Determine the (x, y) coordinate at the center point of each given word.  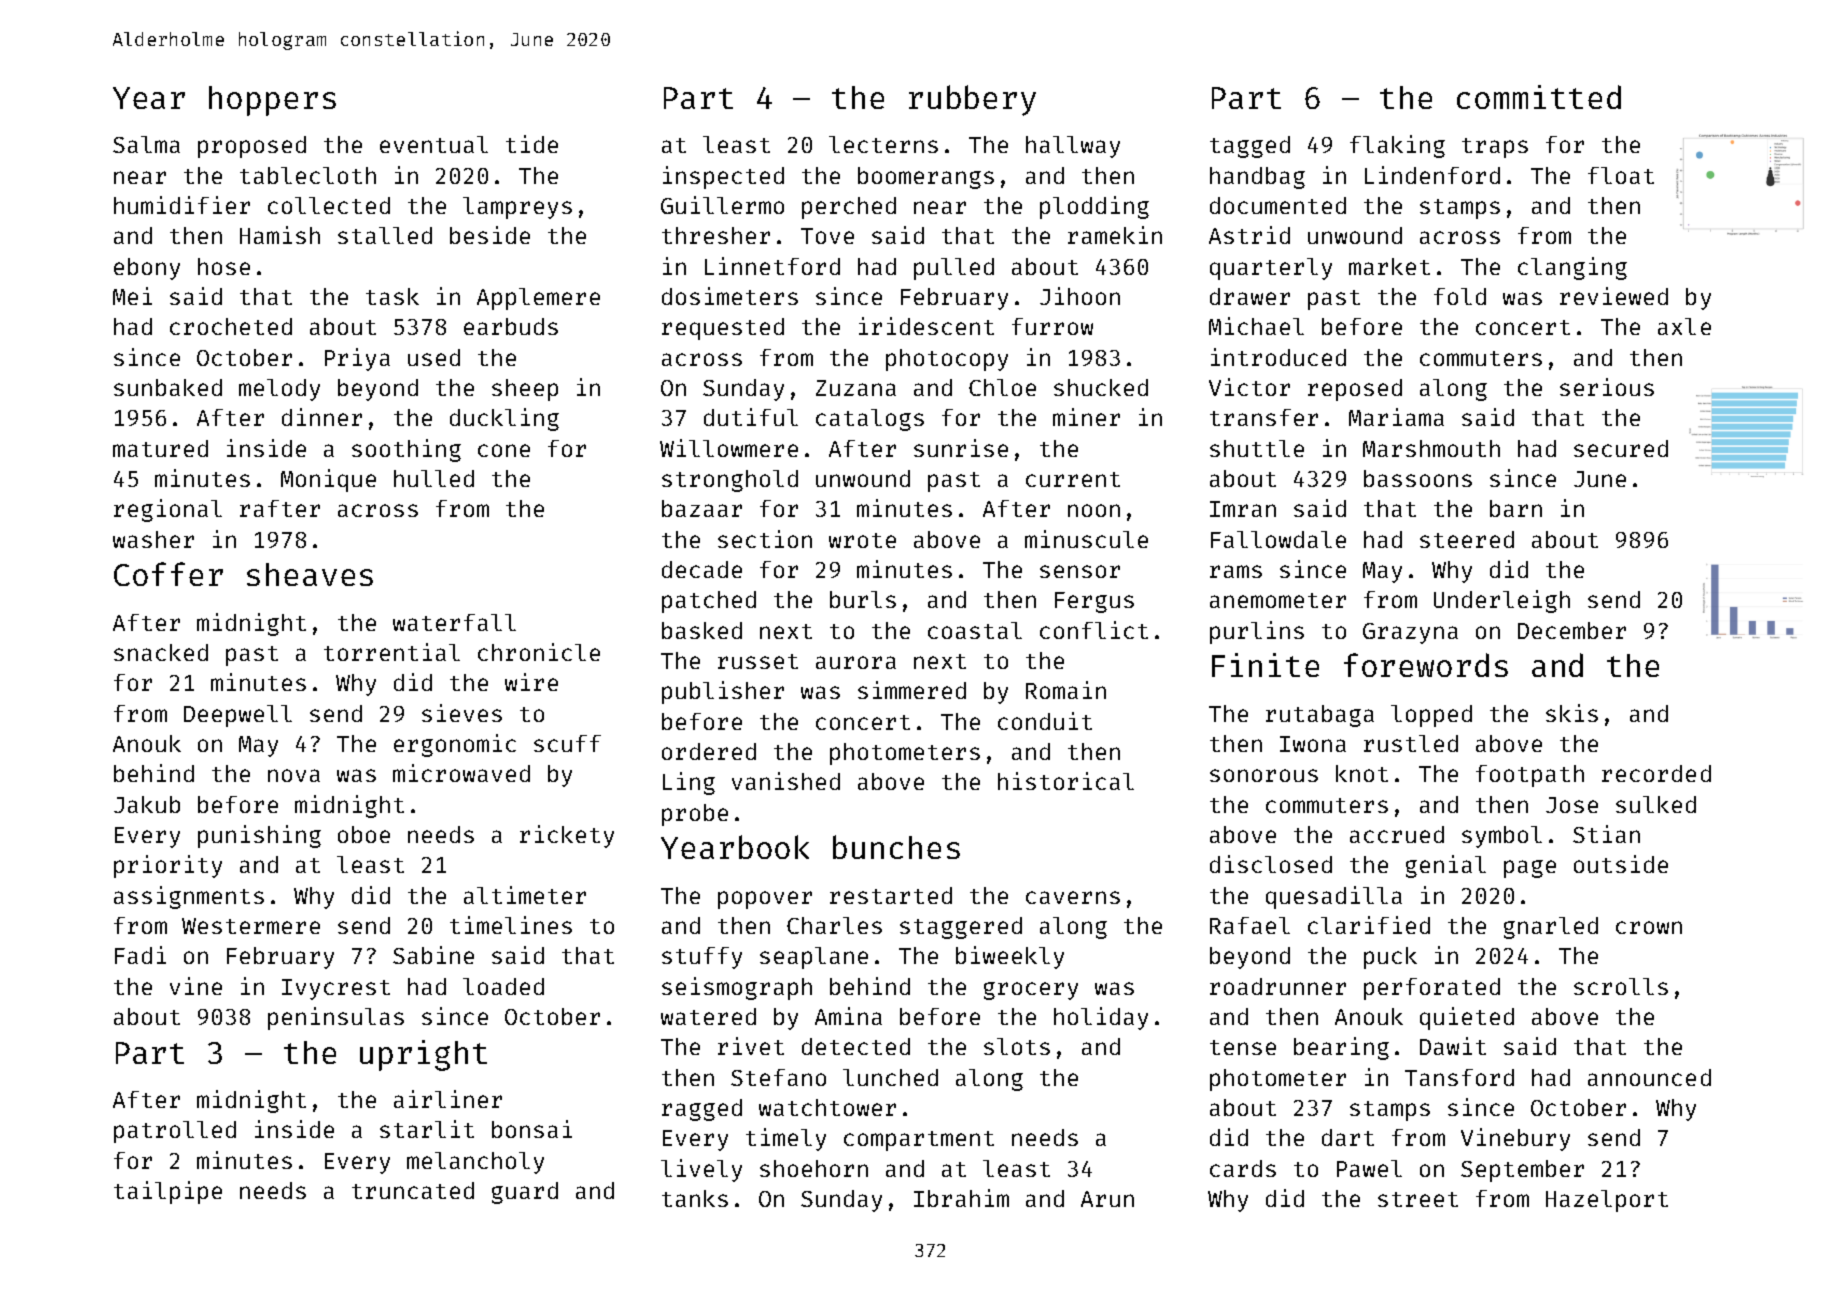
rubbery (972, 100)
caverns (1073, 897)
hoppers (272, 101)
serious (1607, 387)
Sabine (433, 955)
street (1418, 1199)
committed (1539, 97)
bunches (896, 847)
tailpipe (168, 1192)
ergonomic (455, 745)
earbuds (511, 326)
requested (723, 329)
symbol (1502, 837)
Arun (1107, 1199)
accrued (1397, 834)
